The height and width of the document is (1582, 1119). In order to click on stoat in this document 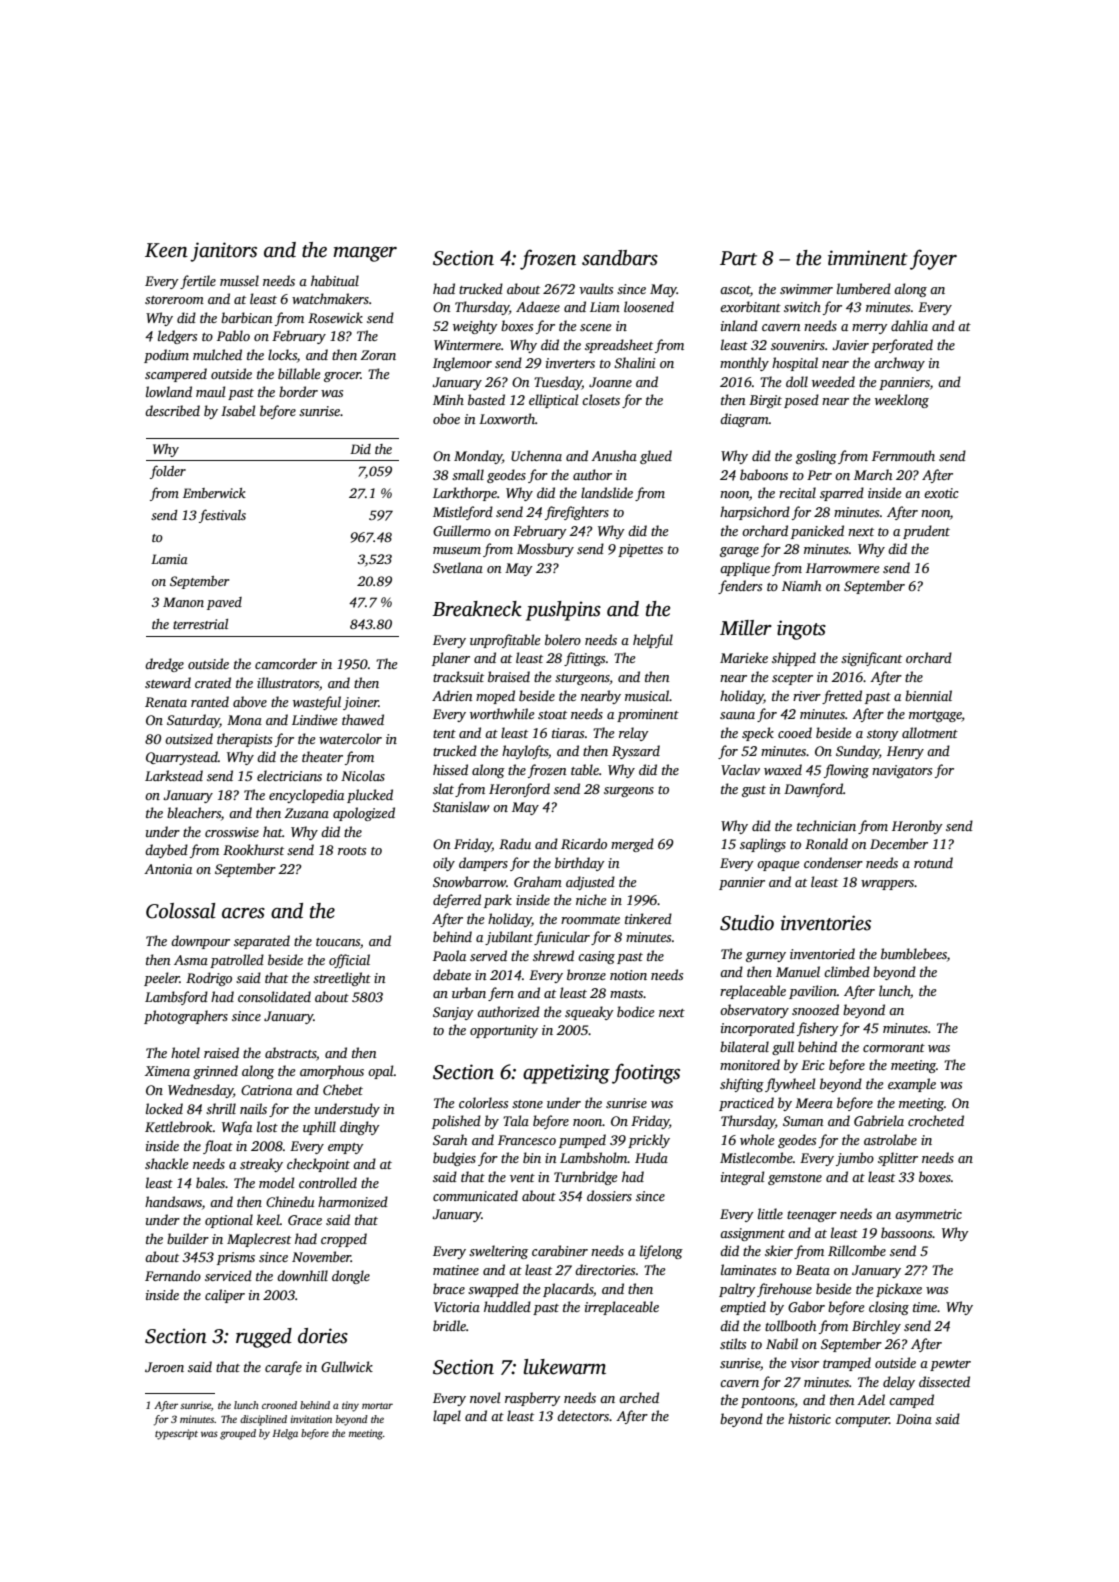, I will do `click(552, 715)`.
